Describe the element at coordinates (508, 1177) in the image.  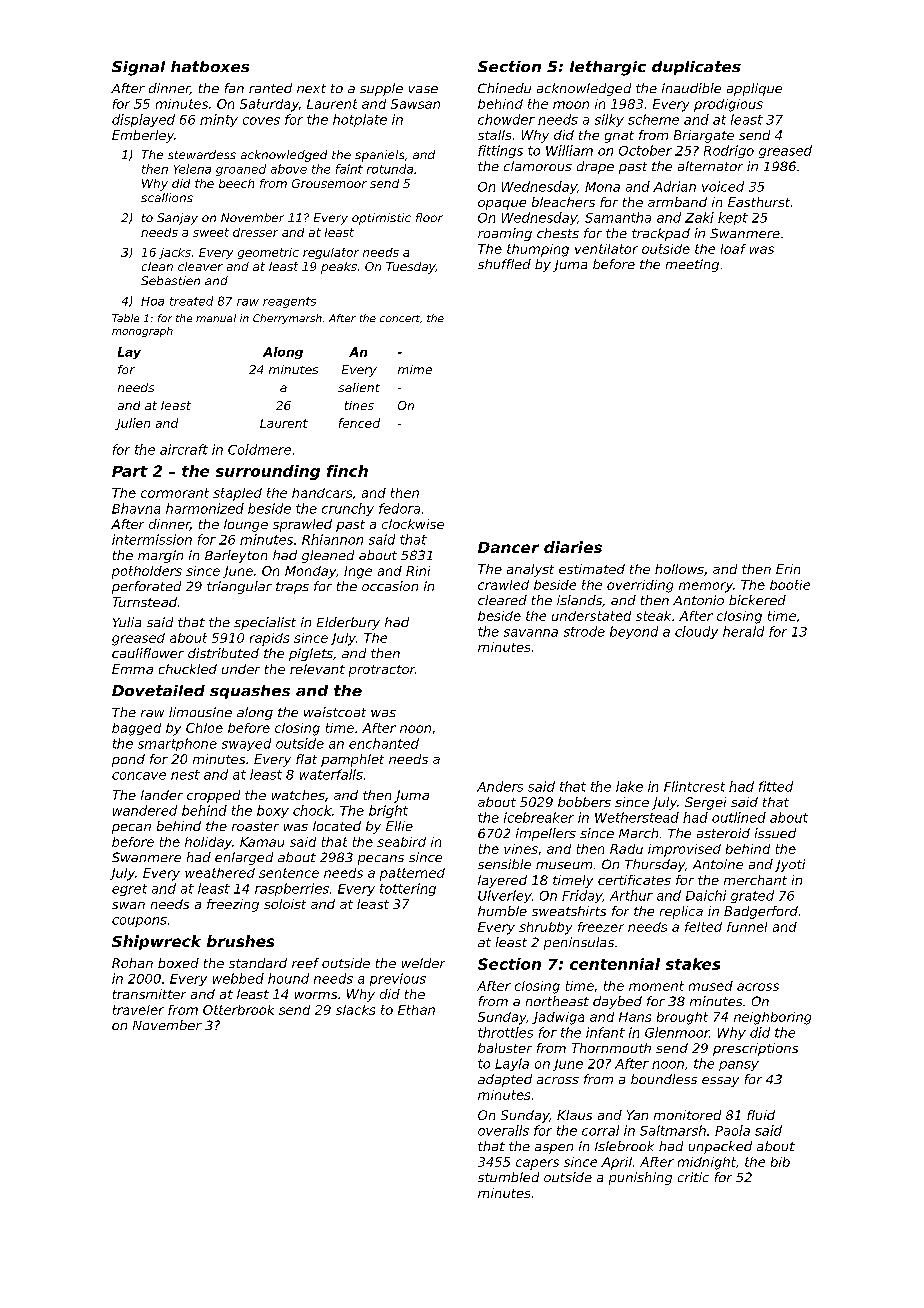
I see `stumbled` at that location.
